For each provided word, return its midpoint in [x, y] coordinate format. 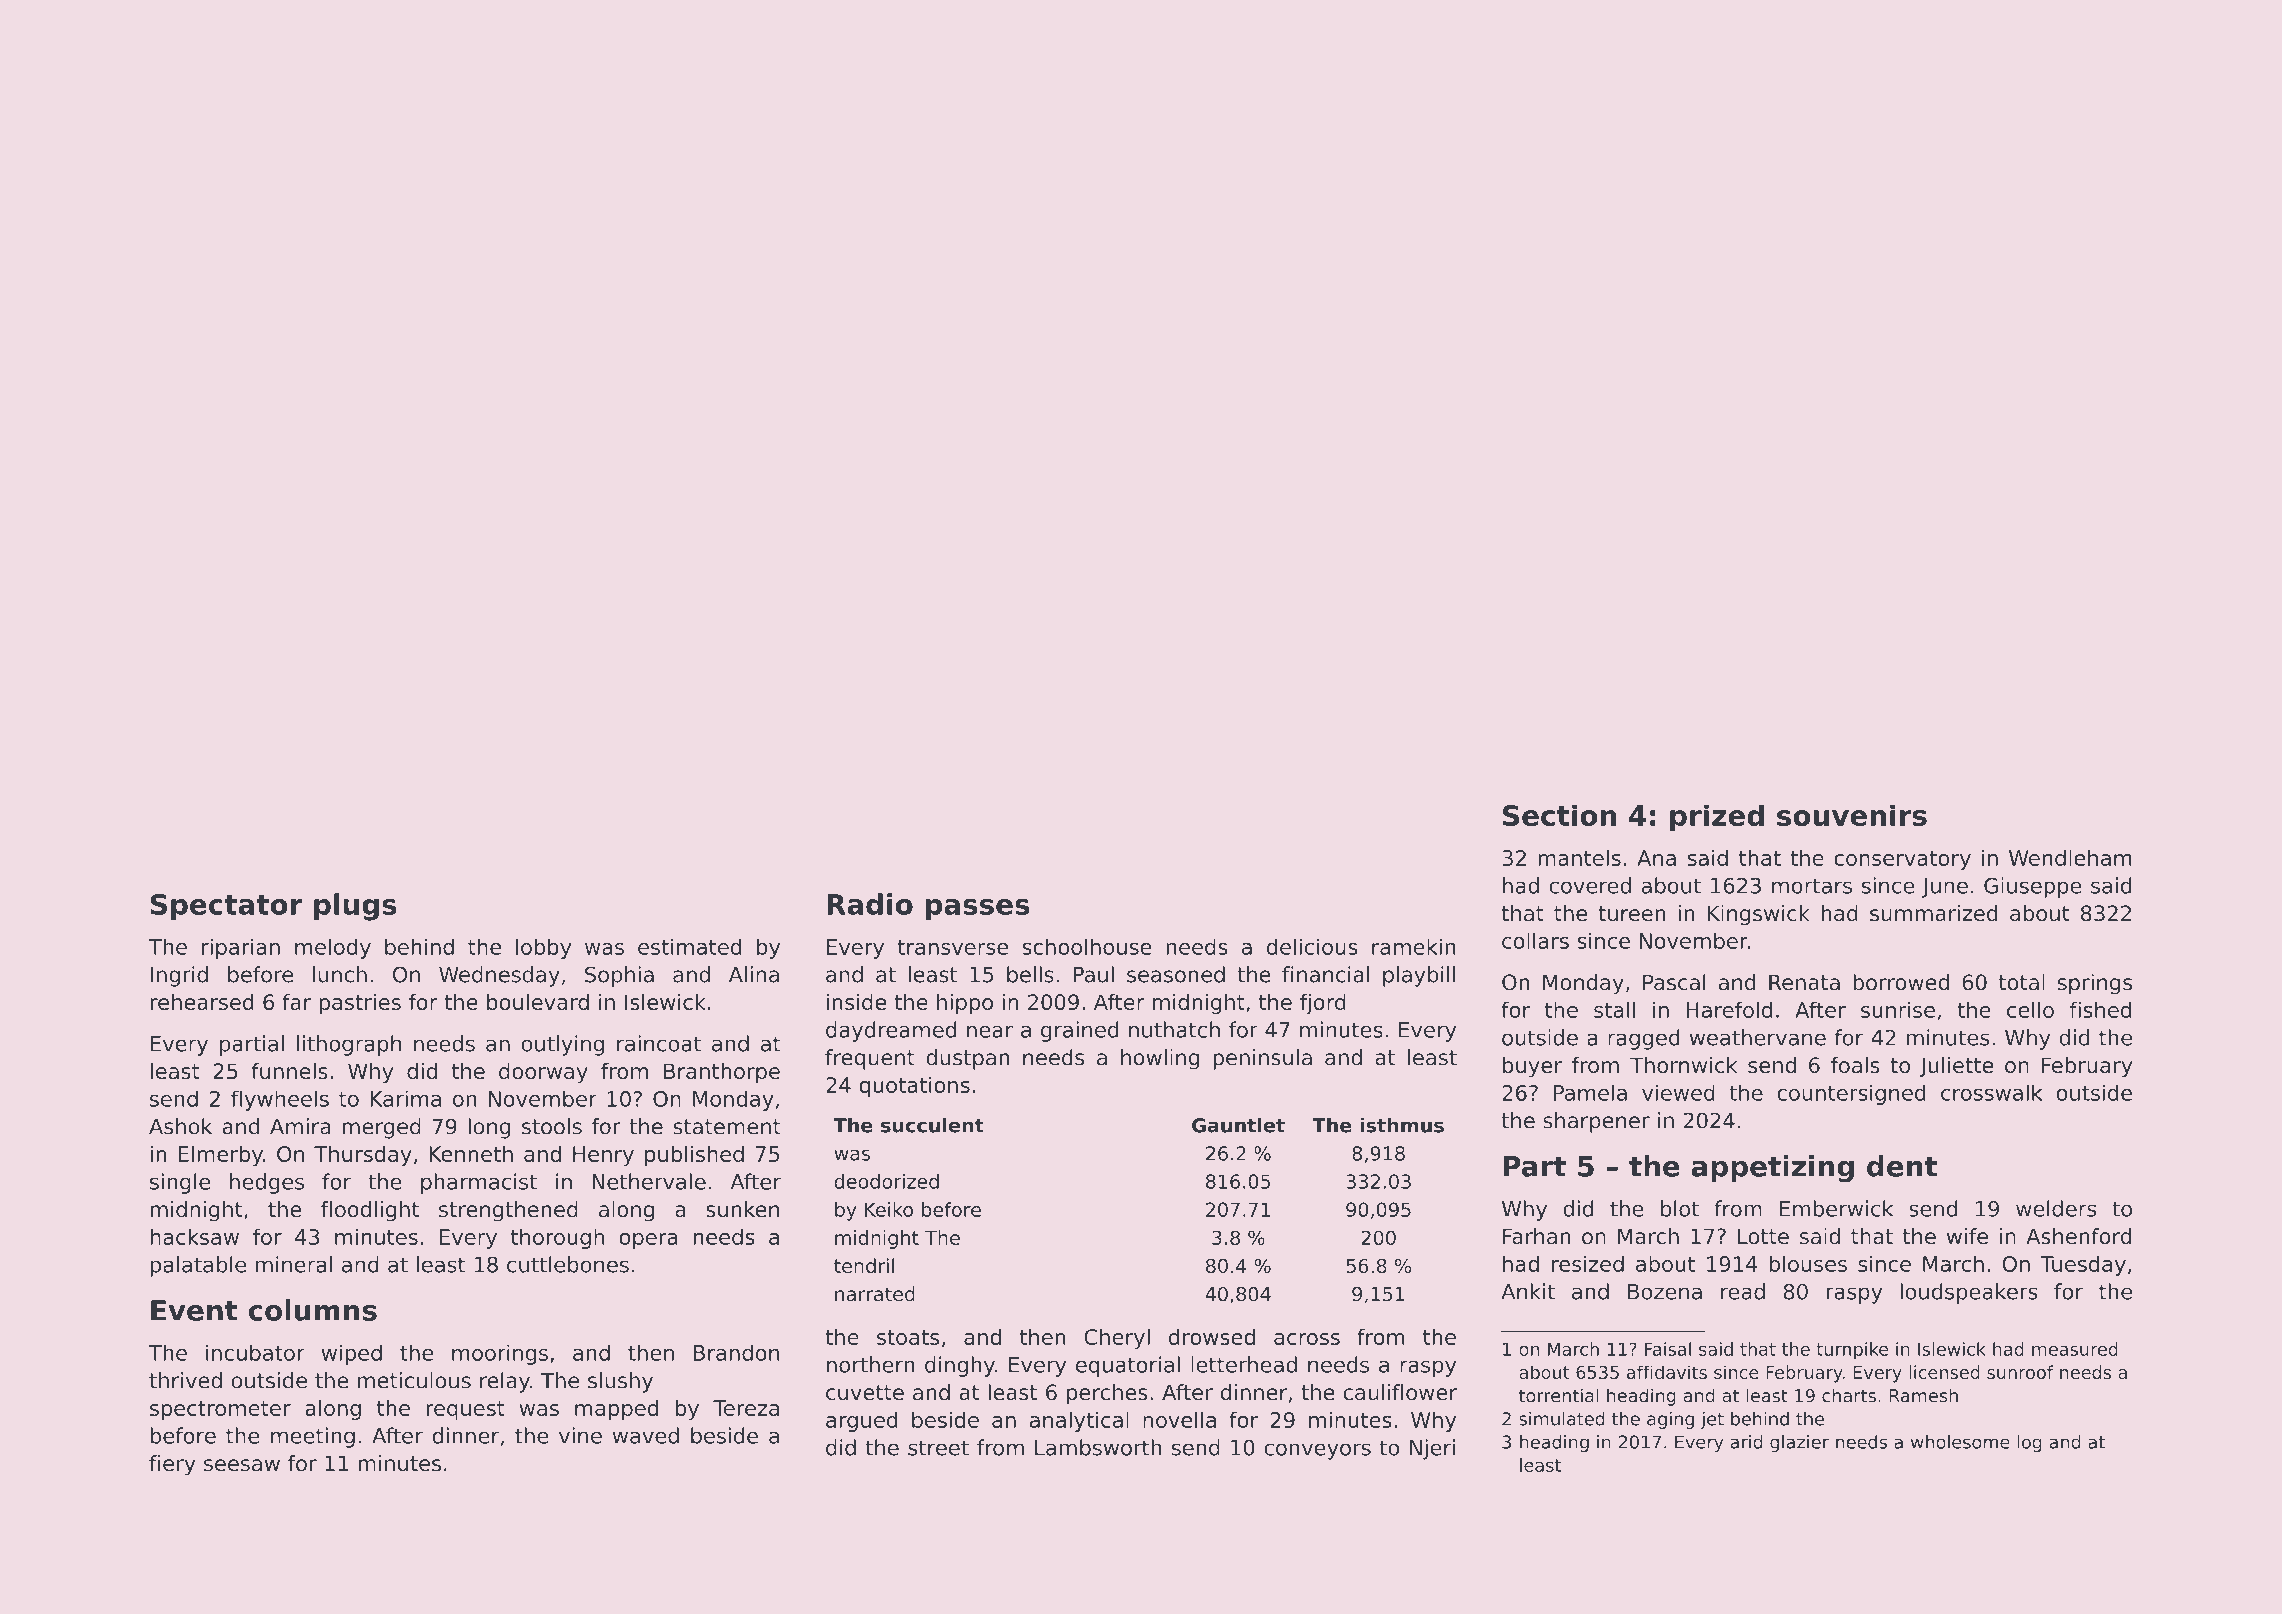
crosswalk [1991, 1092]
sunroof [2020, 1372]
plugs [355, 907]
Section [1559, 815]
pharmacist [479, 1183]
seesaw [242, 1465]
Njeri [1432, 1449]
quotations [914, 1086]
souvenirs [1852, 815]
